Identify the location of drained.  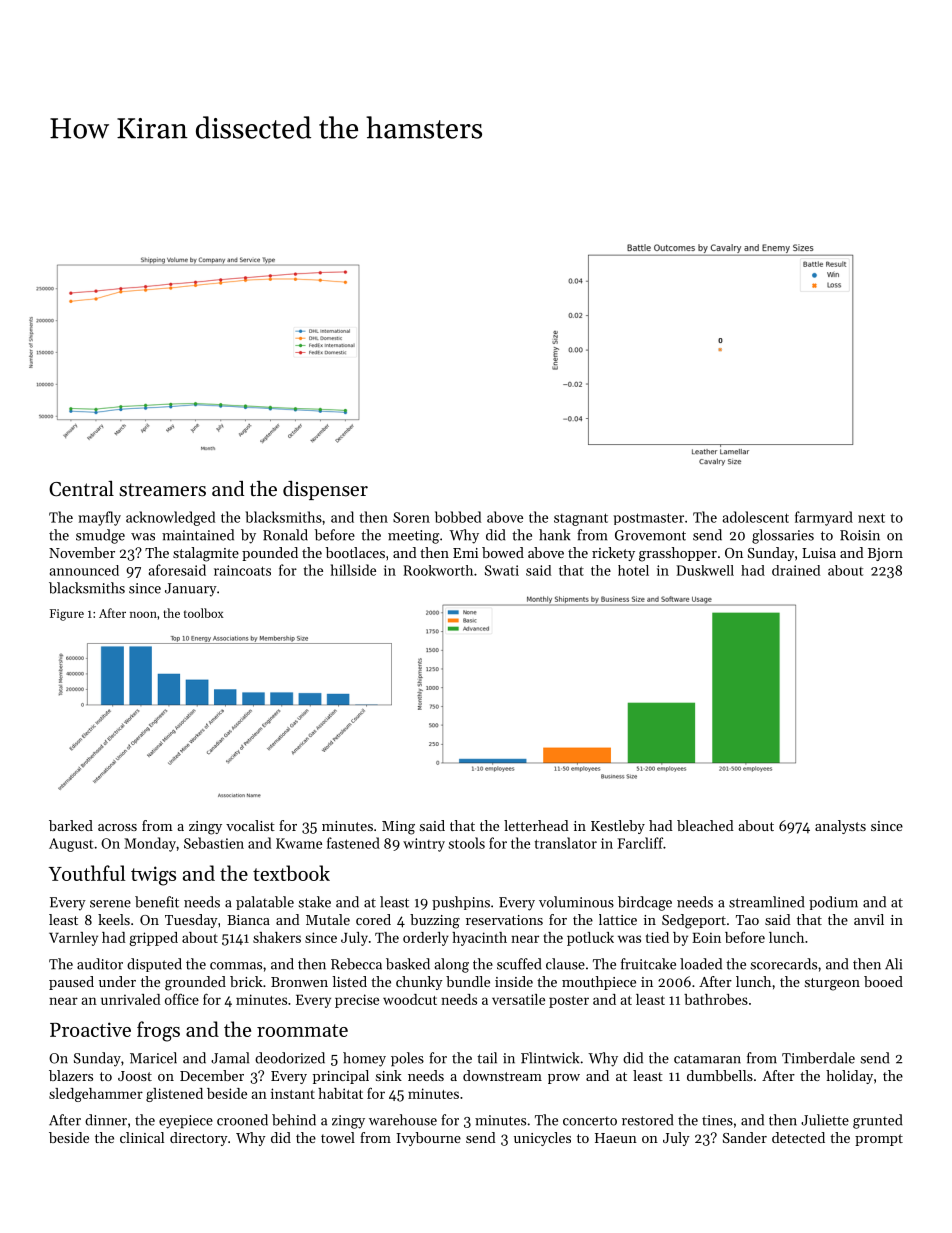
(796, 570).
